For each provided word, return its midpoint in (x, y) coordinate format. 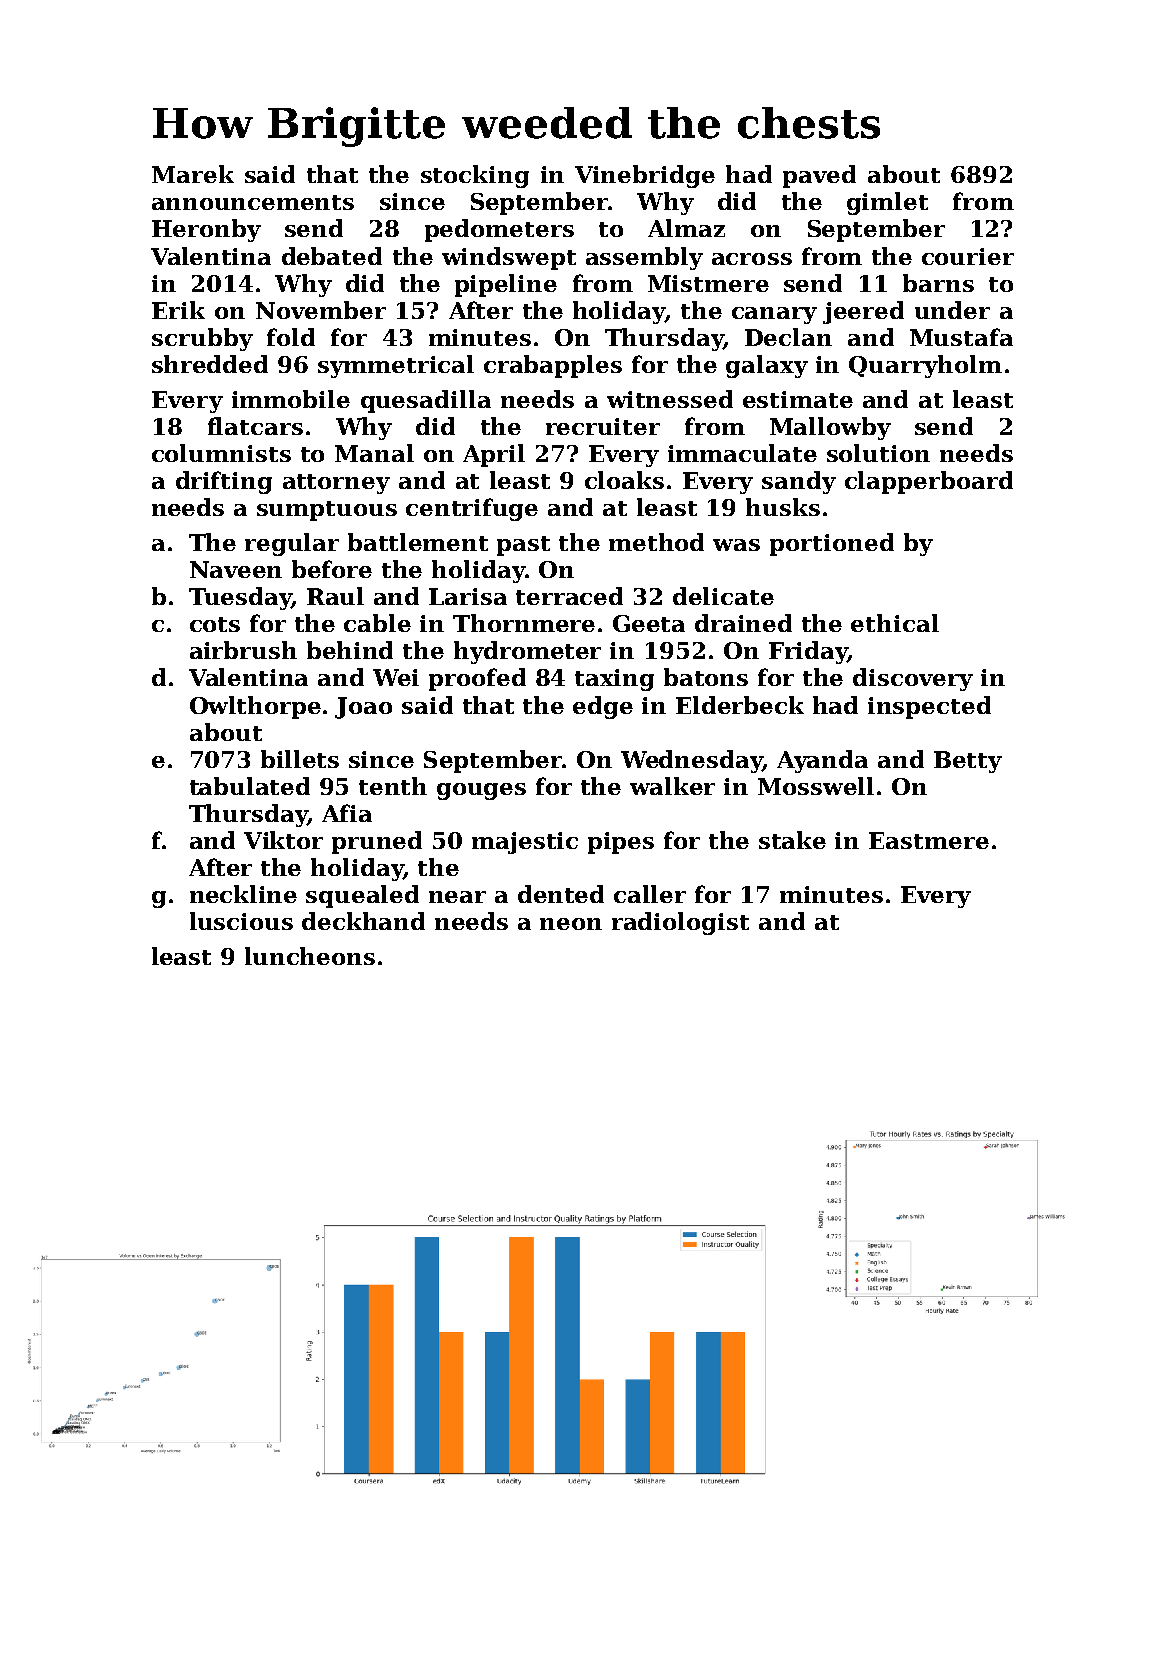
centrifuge (472, 509)
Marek (193, 174)
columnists (221, 453)
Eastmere (929, 840)
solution (878, 453)
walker (672, 786)
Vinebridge (645, 176)
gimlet (887, 203)
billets (300, 759)
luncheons (310, 956)
